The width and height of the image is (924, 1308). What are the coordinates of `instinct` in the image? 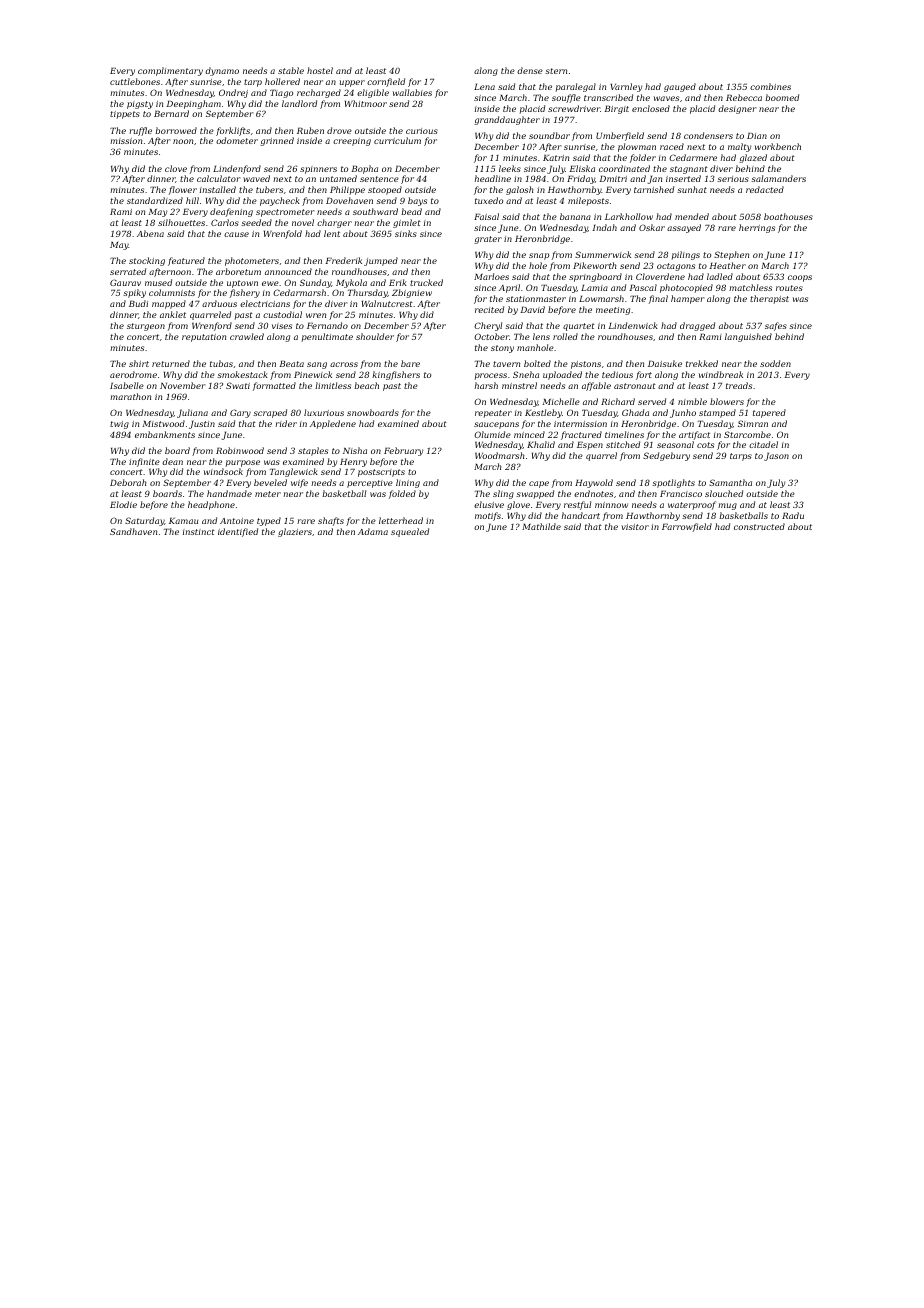 It's located at (199, 532).
